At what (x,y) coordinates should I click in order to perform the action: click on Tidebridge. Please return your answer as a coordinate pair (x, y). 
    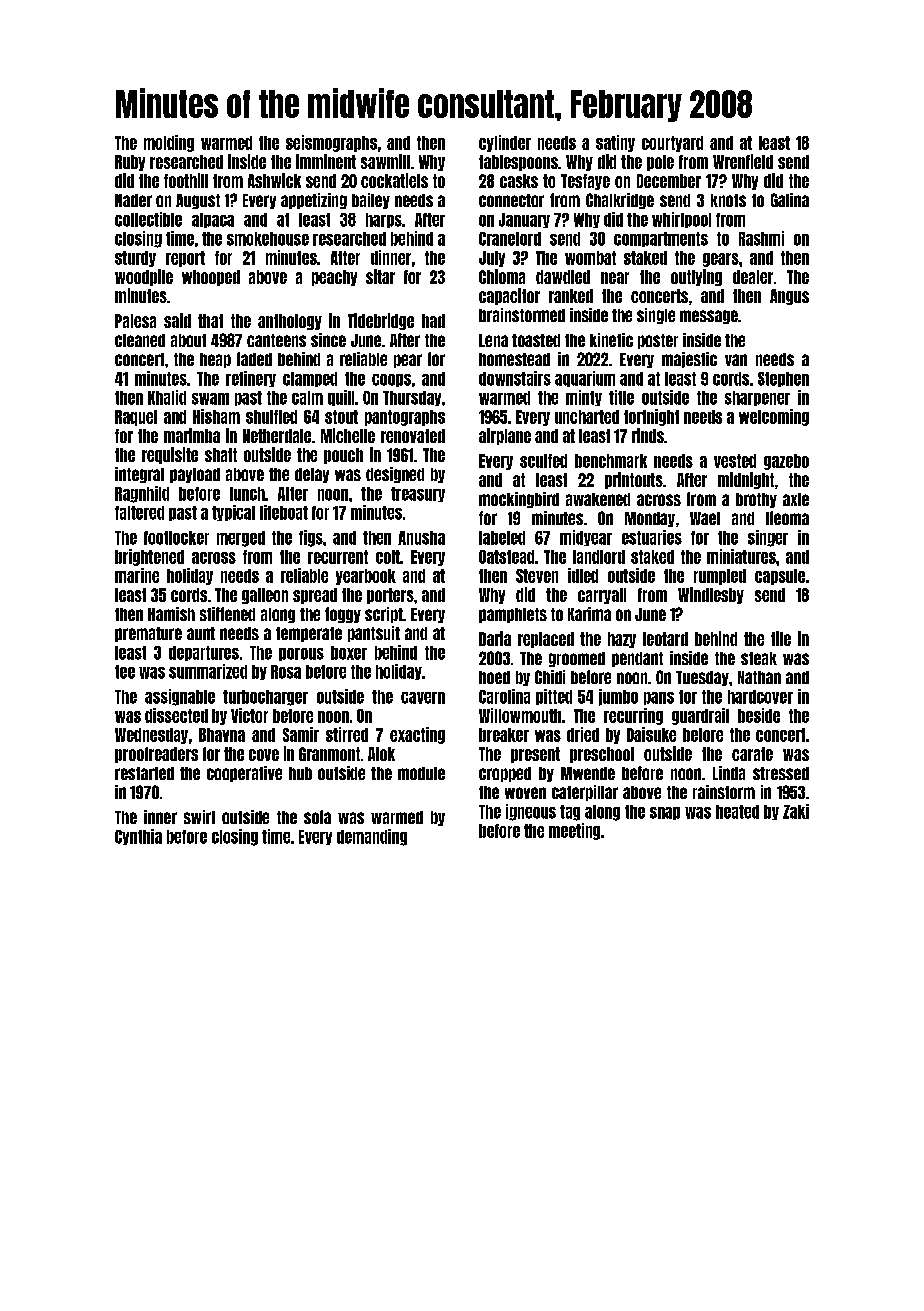
    Looking at the image, I should click on (381, 321).
